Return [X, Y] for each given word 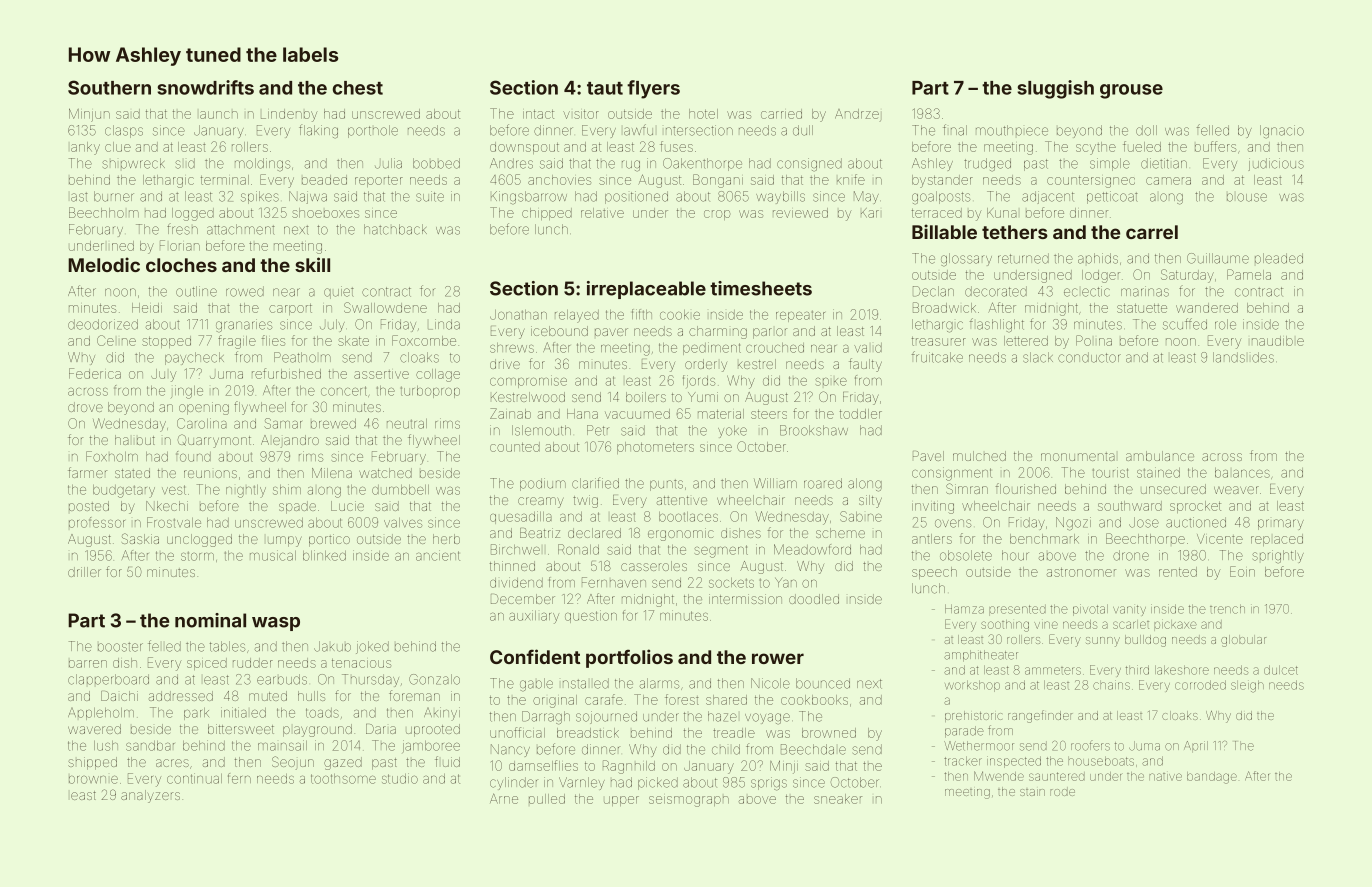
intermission [745, 599]
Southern [109, 87]
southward [1130, 506]
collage [438, 375]
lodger [1101, 276]
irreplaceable [646, 290]
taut [605, 88]
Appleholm [101, 714]
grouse [1131, 91]
